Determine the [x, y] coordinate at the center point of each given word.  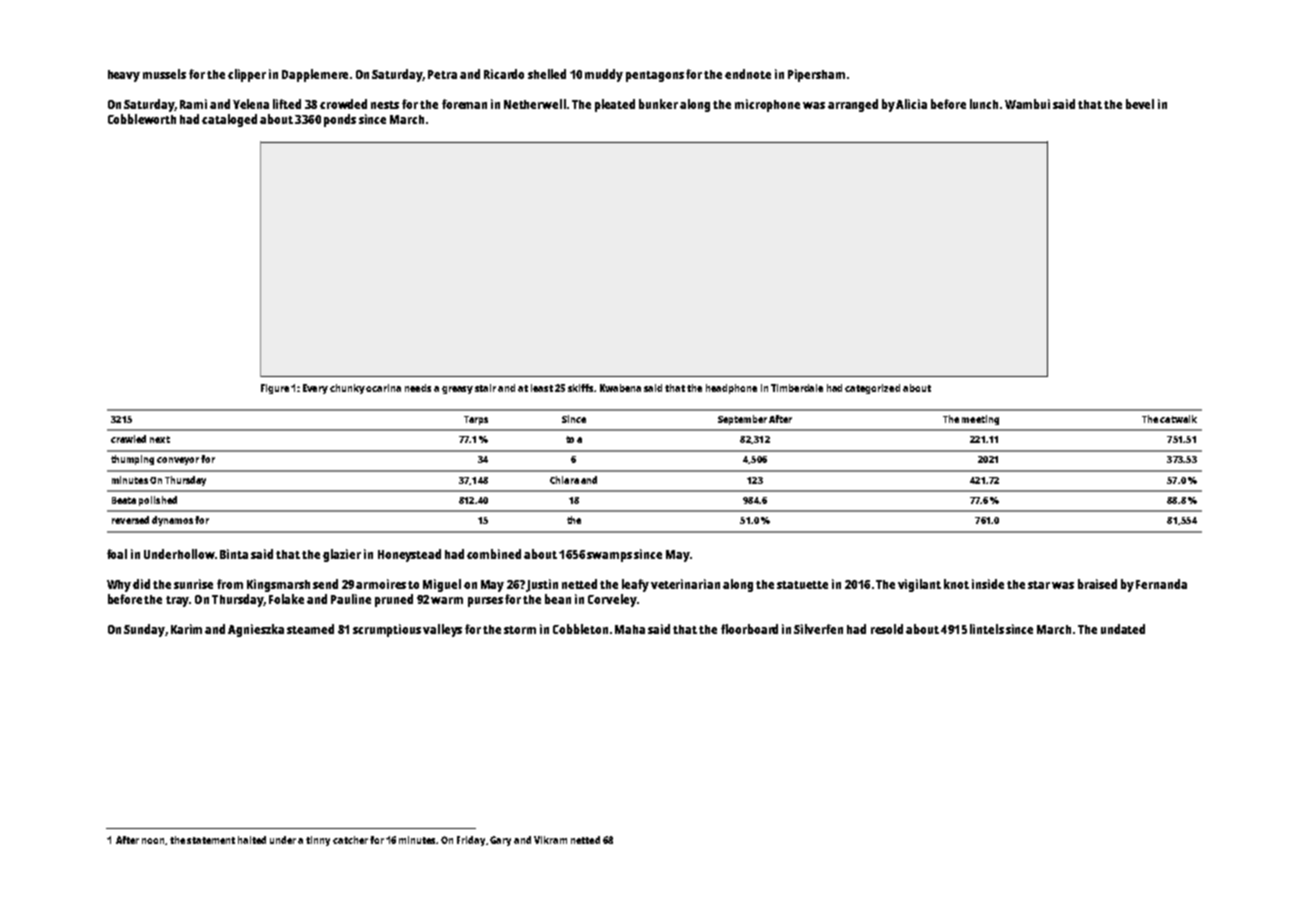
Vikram [550, 840]
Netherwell [535, 104]
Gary [500, 841]
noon [153, 841]
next [160, 439]
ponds [340, 120]
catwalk [1178, 419]
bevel [1140, 104]
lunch [984, 104]
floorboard [749, 629]
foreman [464, 104]
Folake [286, 599]
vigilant [919, 585]
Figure [275, 389]
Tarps [476, 420]
